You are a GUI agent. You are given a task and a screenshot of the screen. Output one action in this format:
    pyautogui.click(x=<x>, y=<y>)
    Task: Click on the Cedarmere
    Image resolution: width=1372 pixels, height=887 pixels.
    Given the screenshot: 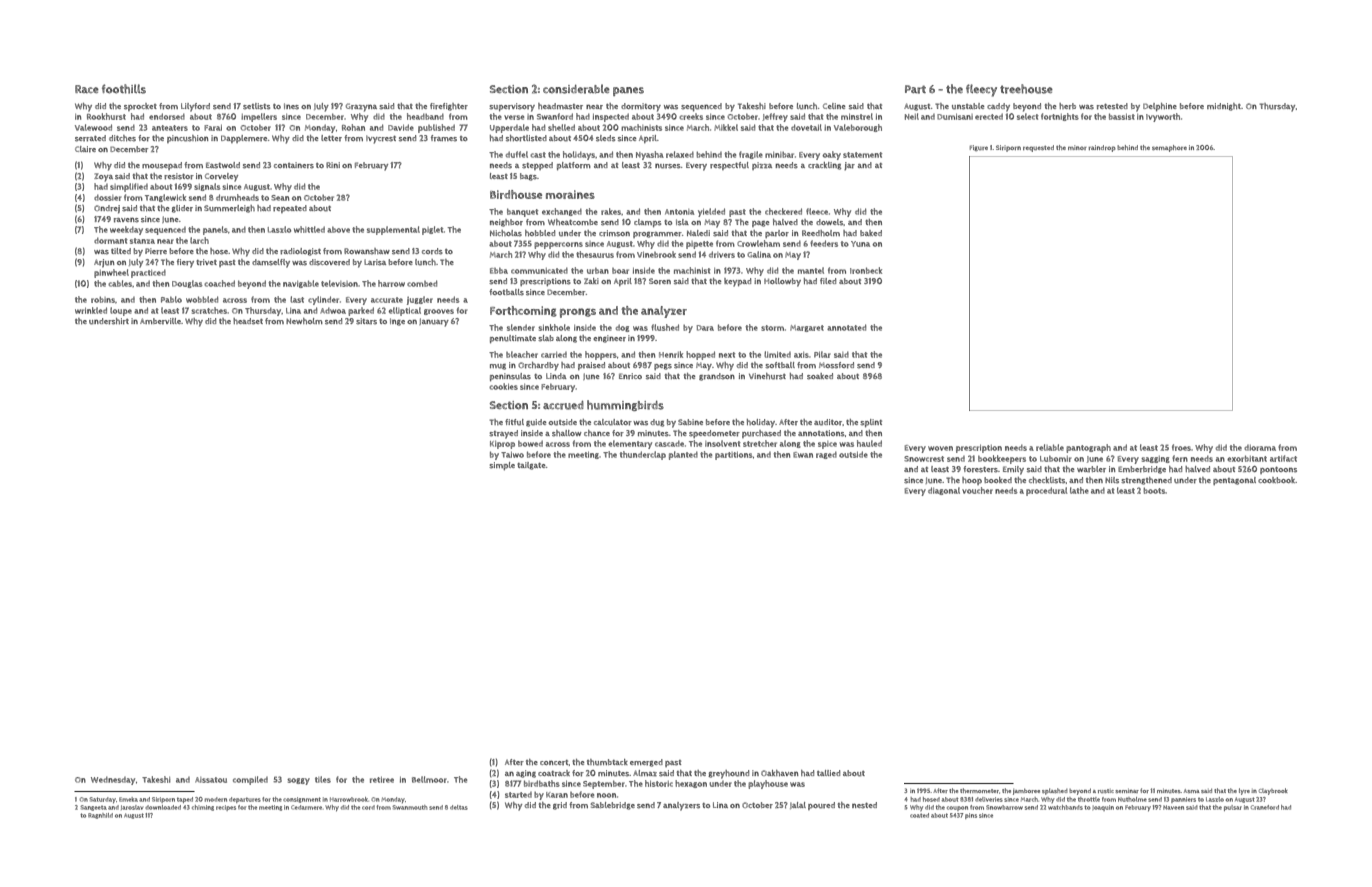 What is the action you would take?
    pyautogui.click(x=306, y=807)
